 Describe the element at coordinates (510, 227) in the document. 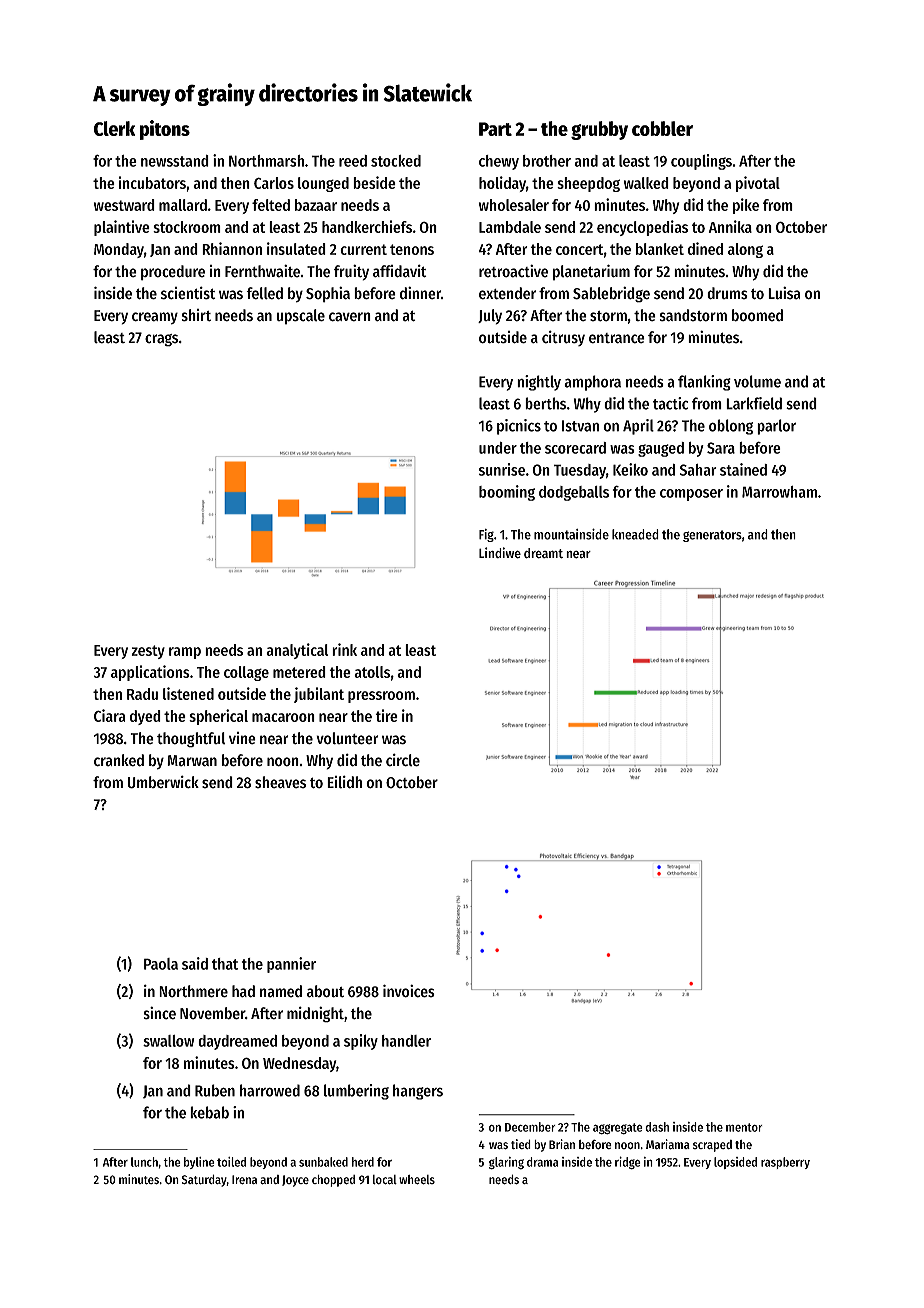

I see `Lambdale` at that location.
